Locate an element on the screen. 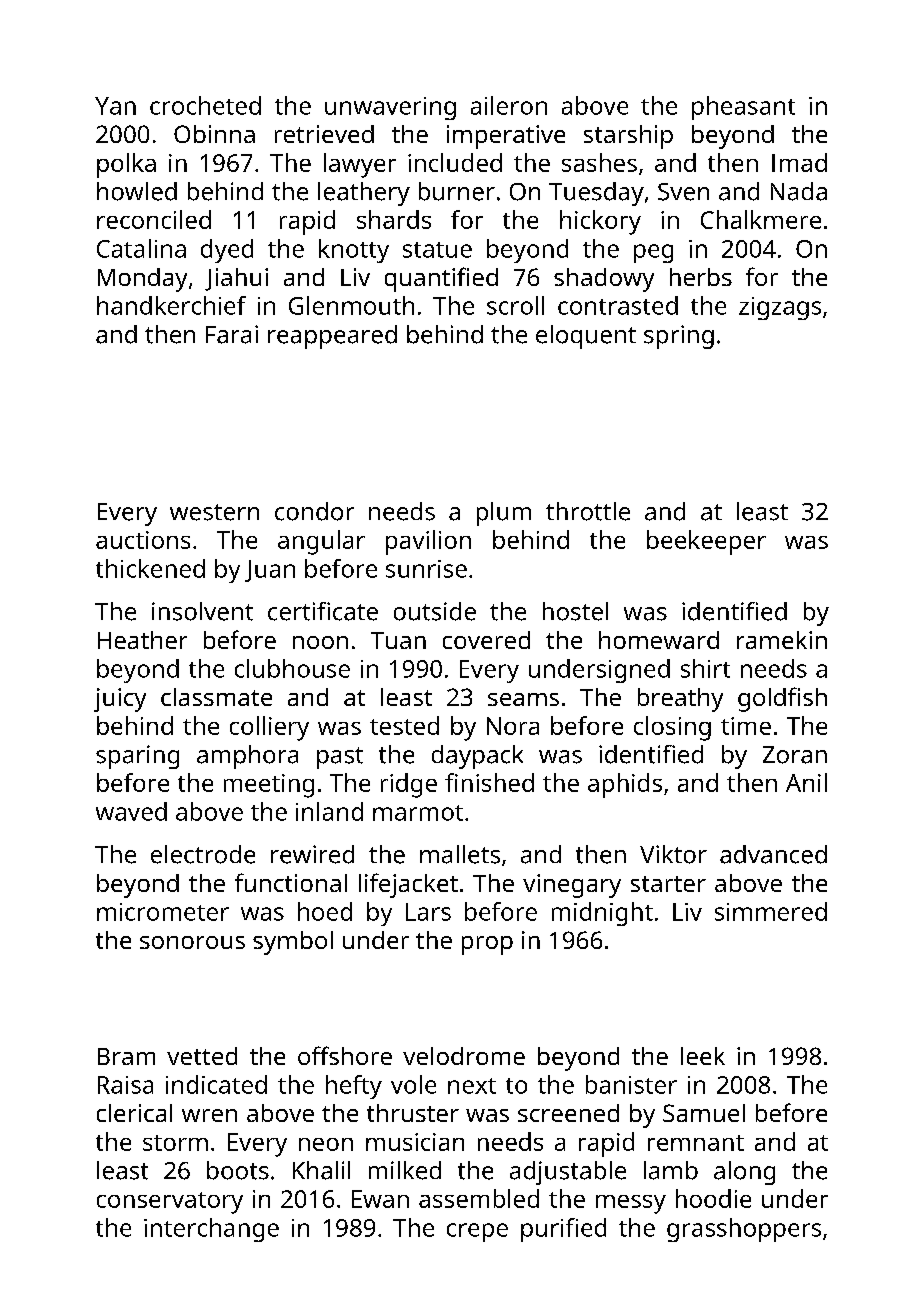 The width and height of the screenshot is (924, 1311). Bram is located at coordinates (126, 1056).
